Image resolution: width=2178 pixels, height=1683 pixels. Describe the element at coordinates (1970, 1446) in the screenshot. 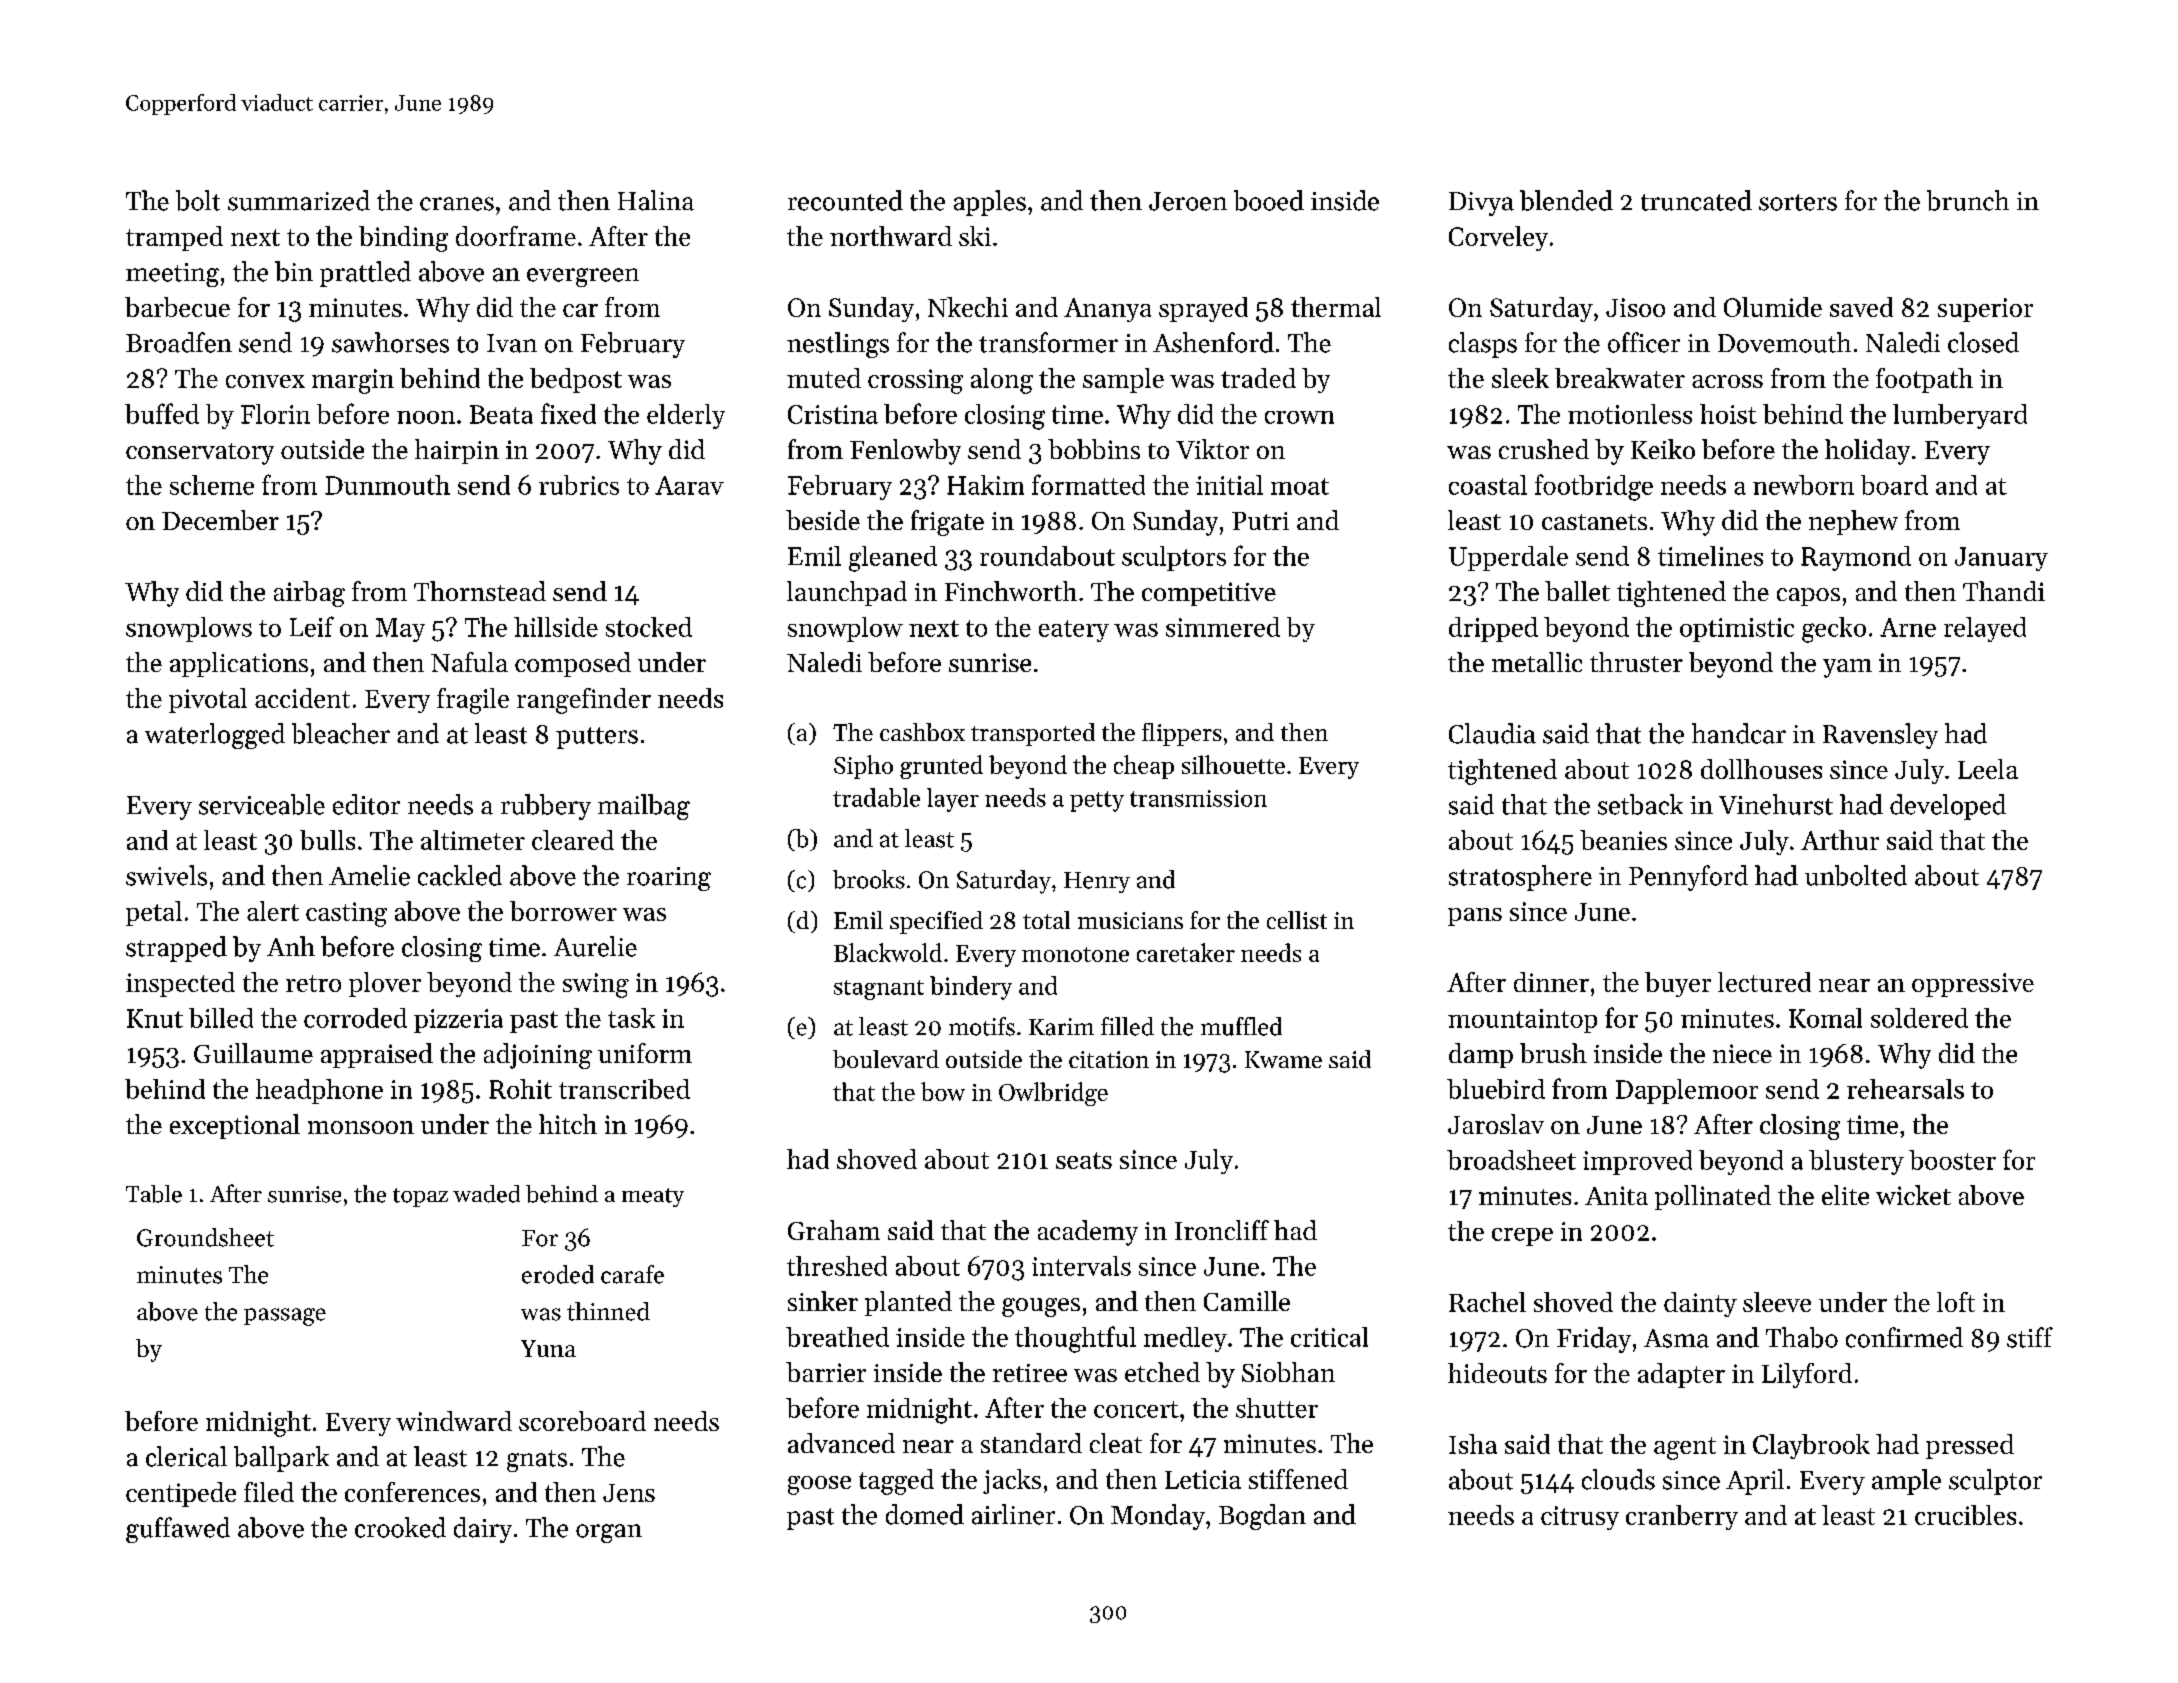

I see `pressed` at that location.
